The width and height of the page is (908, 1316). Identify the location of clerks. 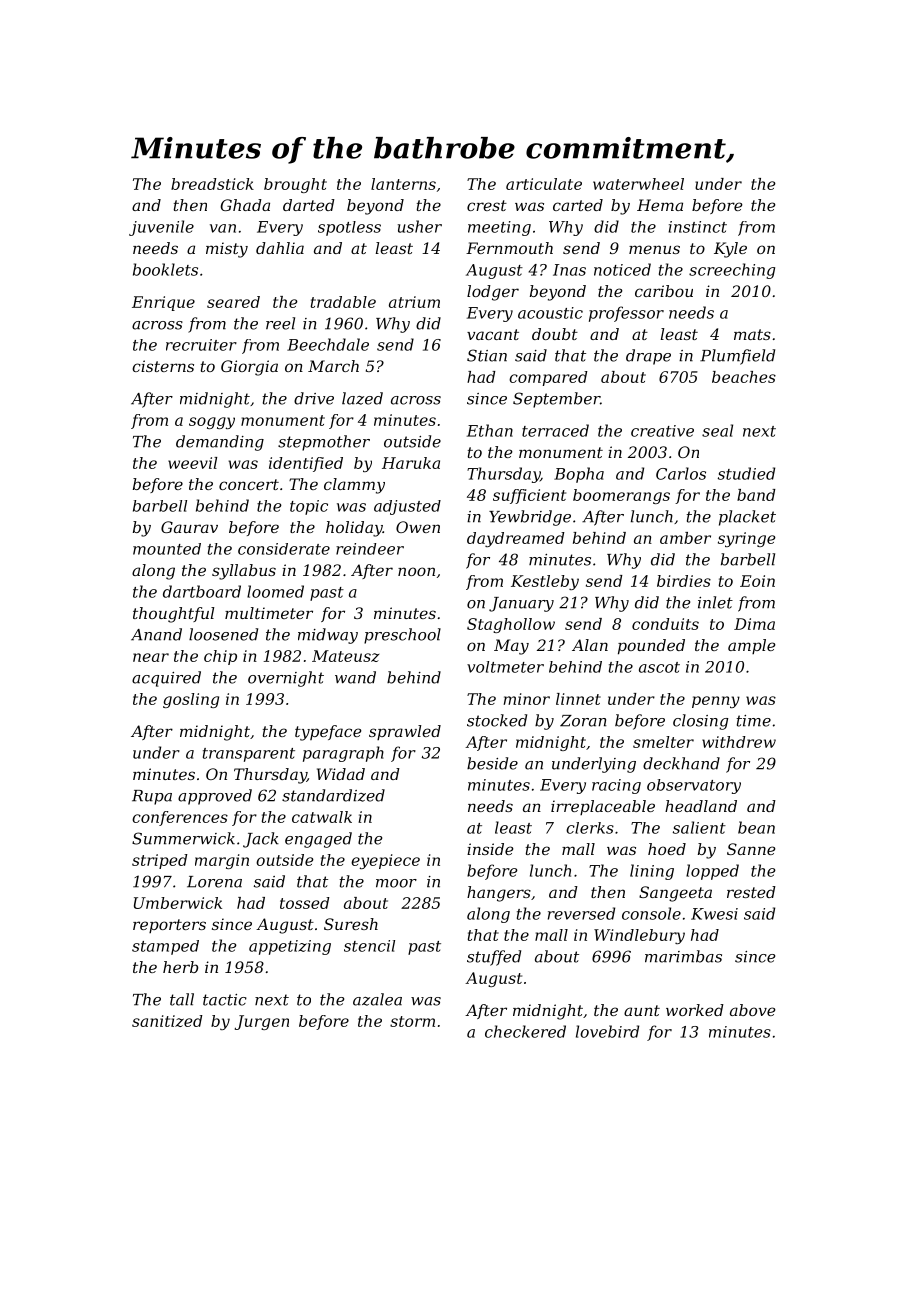
(590, 828).
